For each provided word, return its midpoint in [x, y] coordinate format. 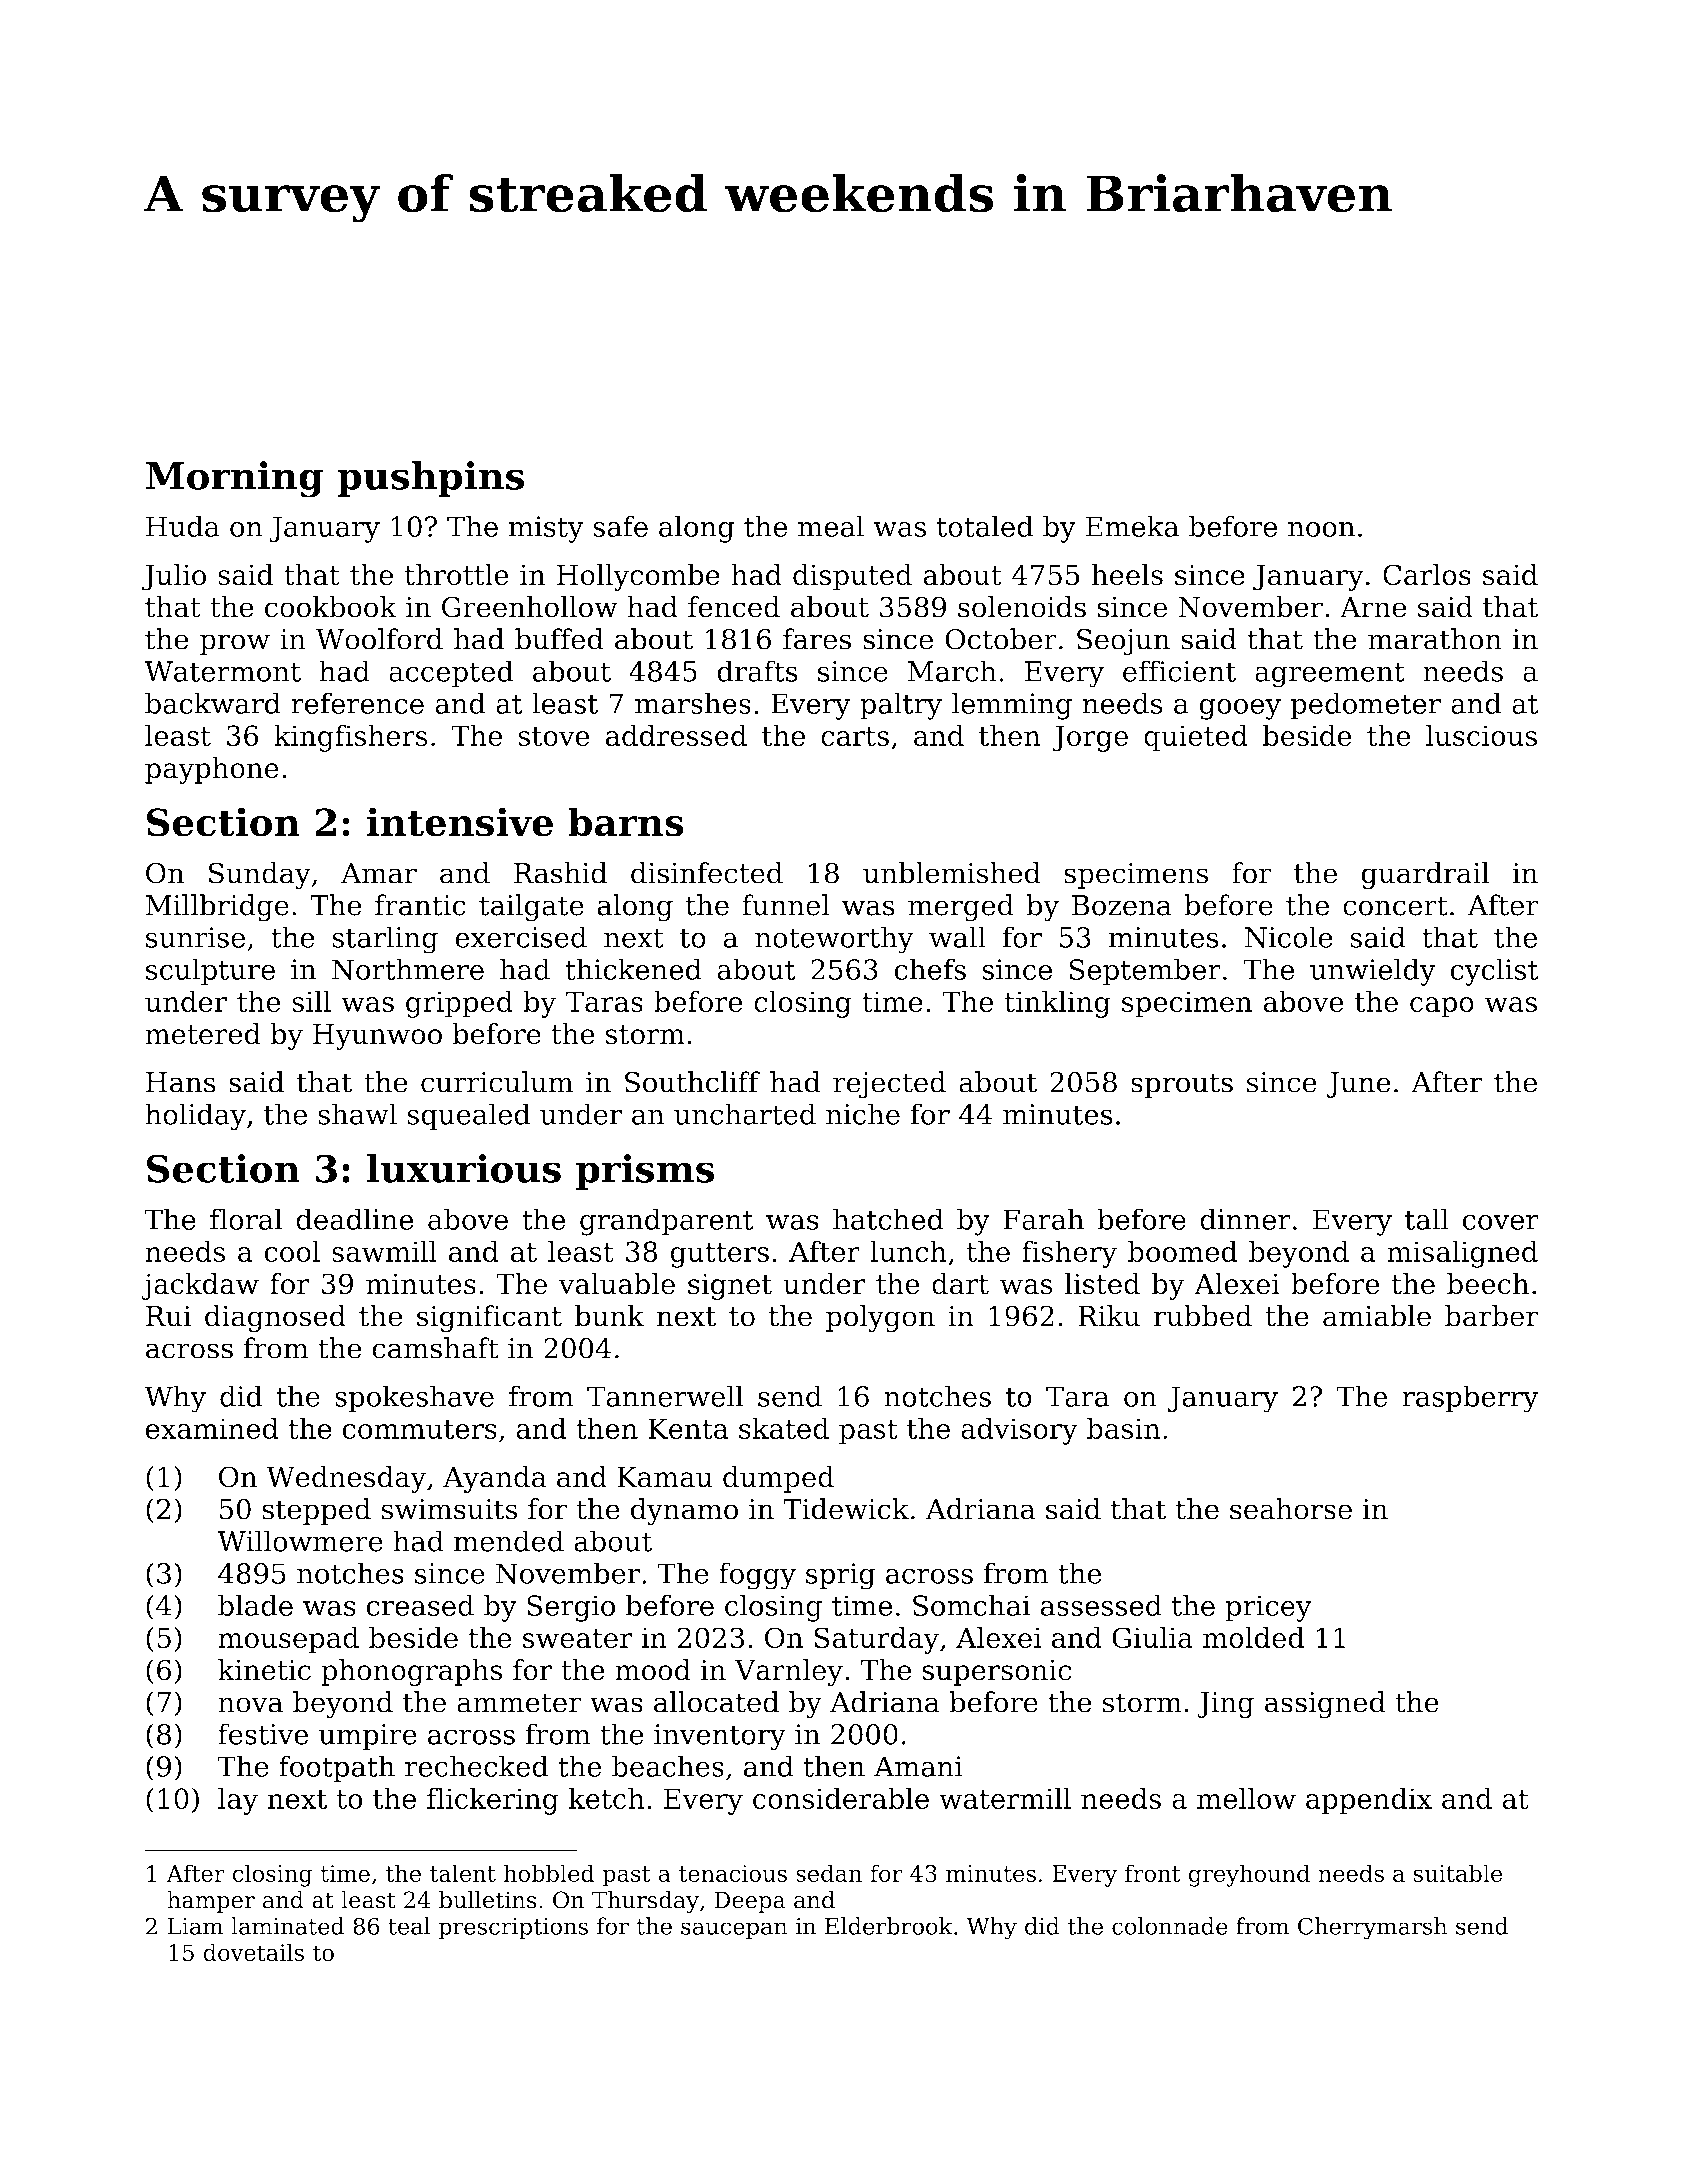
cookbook [331, 607]
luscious [1481, 735]
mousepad [288, 1640]
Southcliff [692, 1082]
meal [831, 526]
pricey [1268, 1608]
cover [1501, 1222]
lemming [1012, 706]
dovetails [253, 1952]
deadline [355, 1219]
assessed [1101, 1605]
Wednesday [346, 1479]
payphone [212, 770]
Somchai [971, 1605]
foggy [757, 1576]
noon [1321, 529]
